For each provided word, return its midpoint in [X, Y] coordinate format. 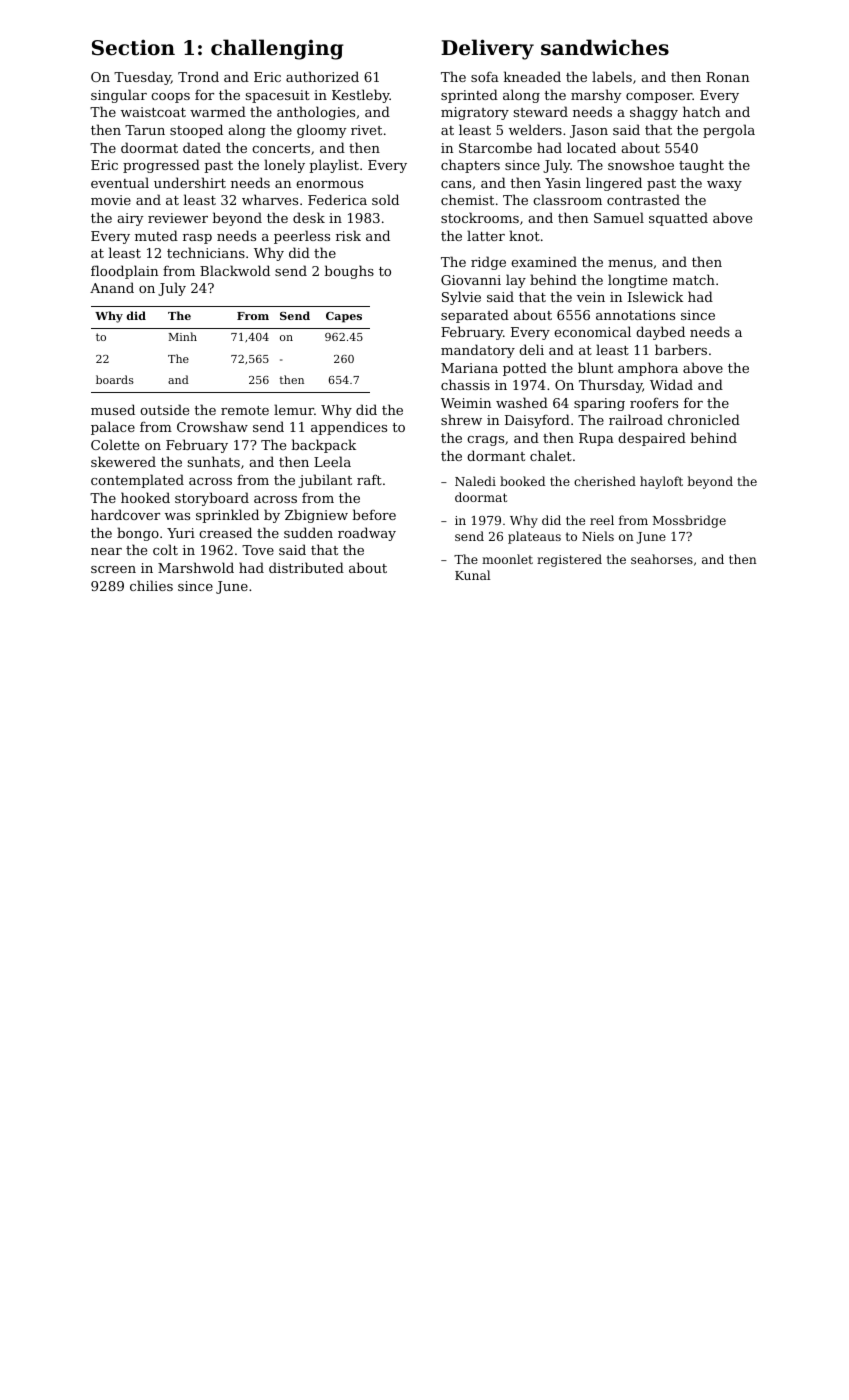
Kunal [472, 575]
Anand [112, 287]
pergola [729, 131]
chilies [151, 585]
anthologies [316, 113]
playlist [334, 166]
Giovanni [471, 280]
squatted [678, 219]
